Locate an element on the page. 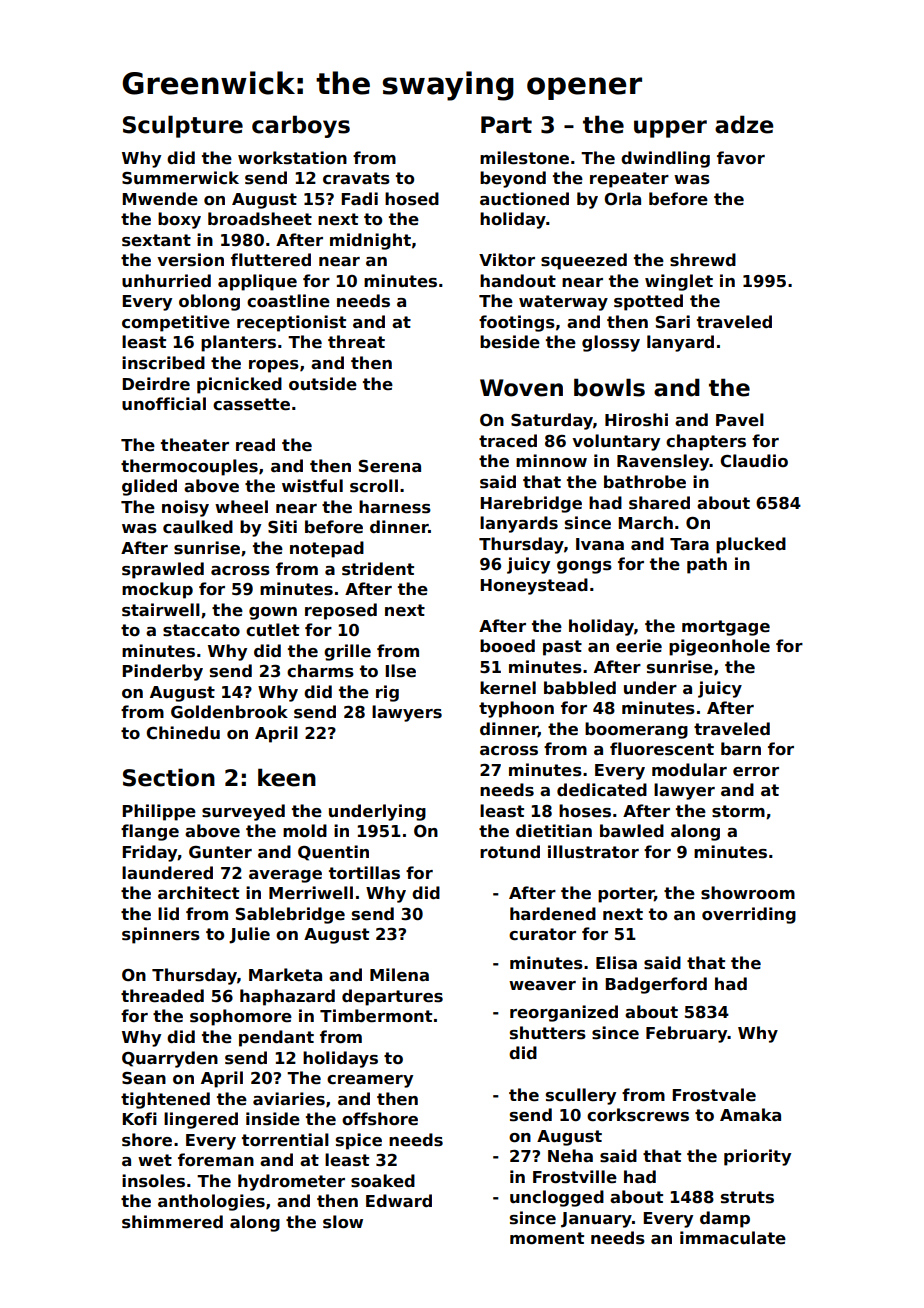  Sculpture is located at coordinates (183, 126).
